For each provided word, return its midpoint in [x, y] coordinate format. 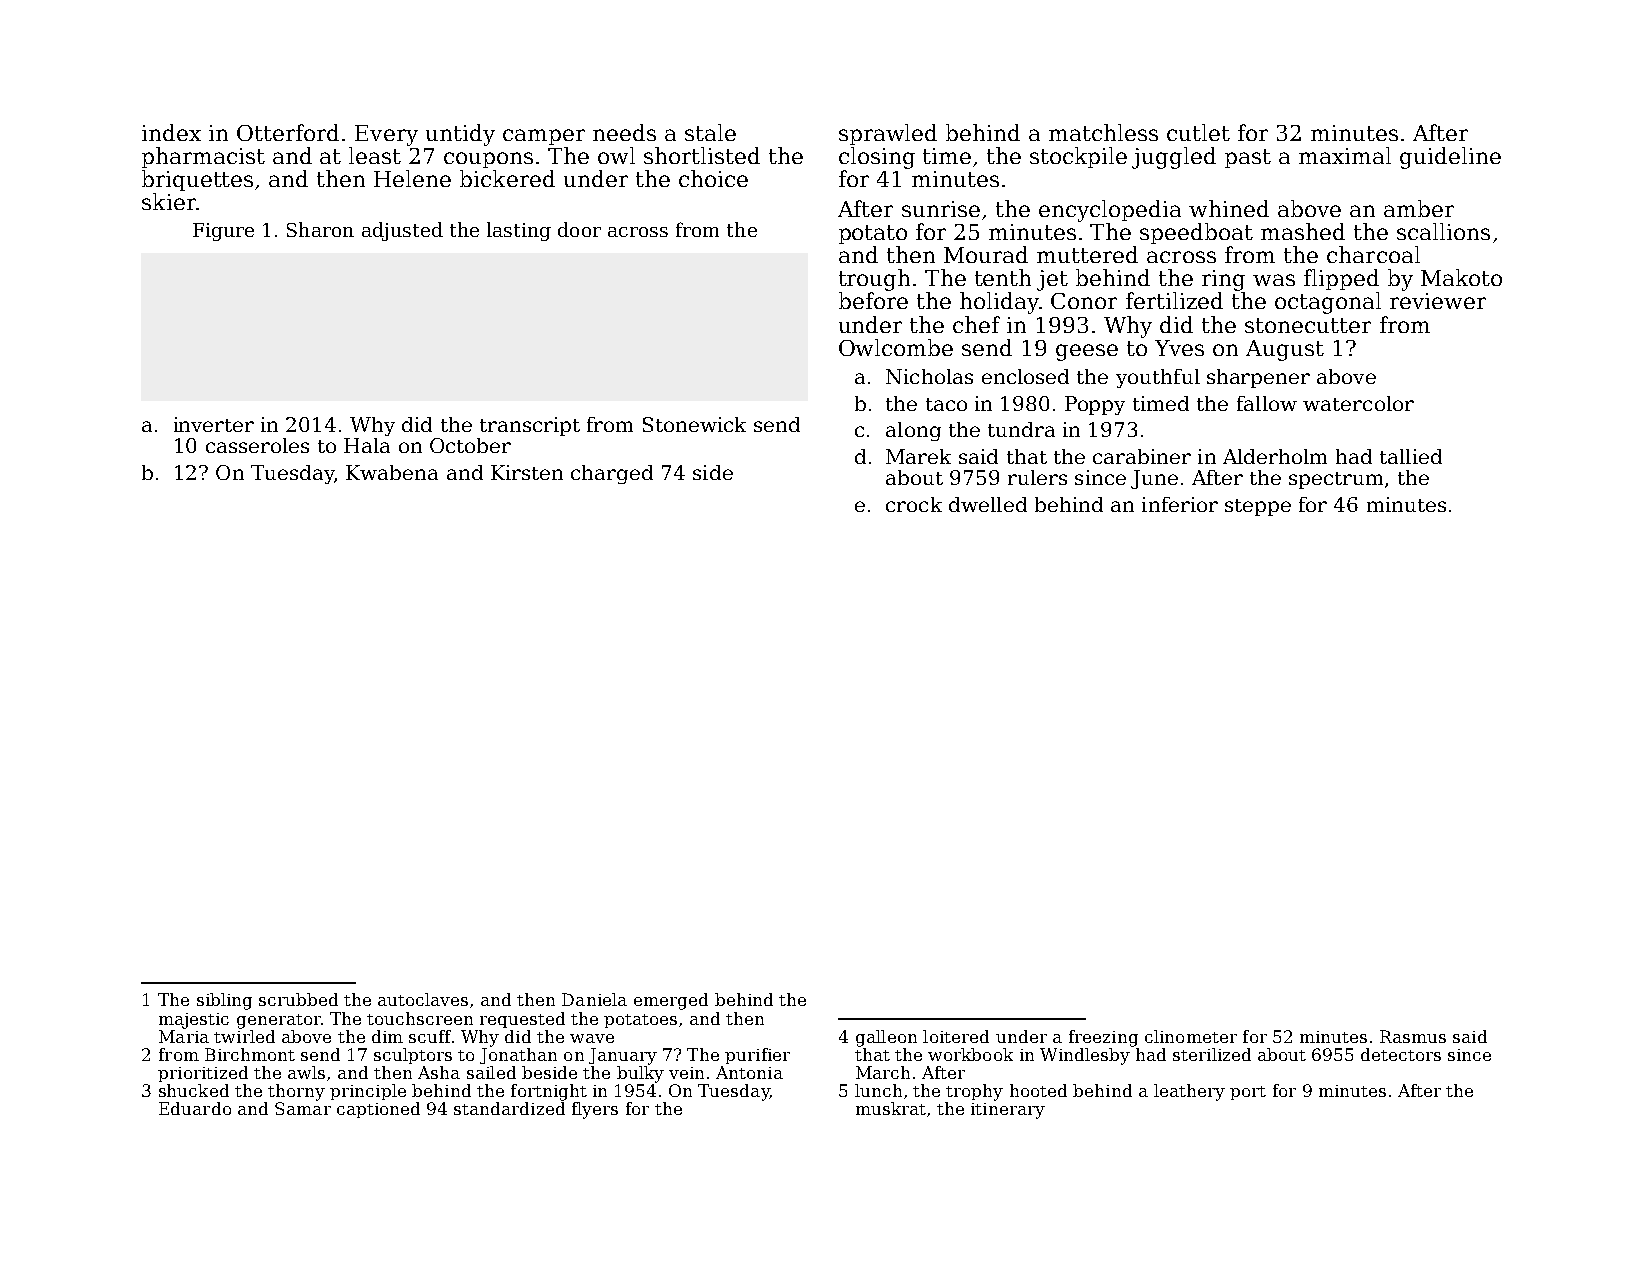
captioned [378, 1110]
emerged [671, 1001]
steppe [1258, 507]
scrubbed [298, 999]
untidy [460, 135]
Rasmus [1413, 1036]
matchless [1103, 132]
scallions [1443, 231]
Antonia [749, 1072]
